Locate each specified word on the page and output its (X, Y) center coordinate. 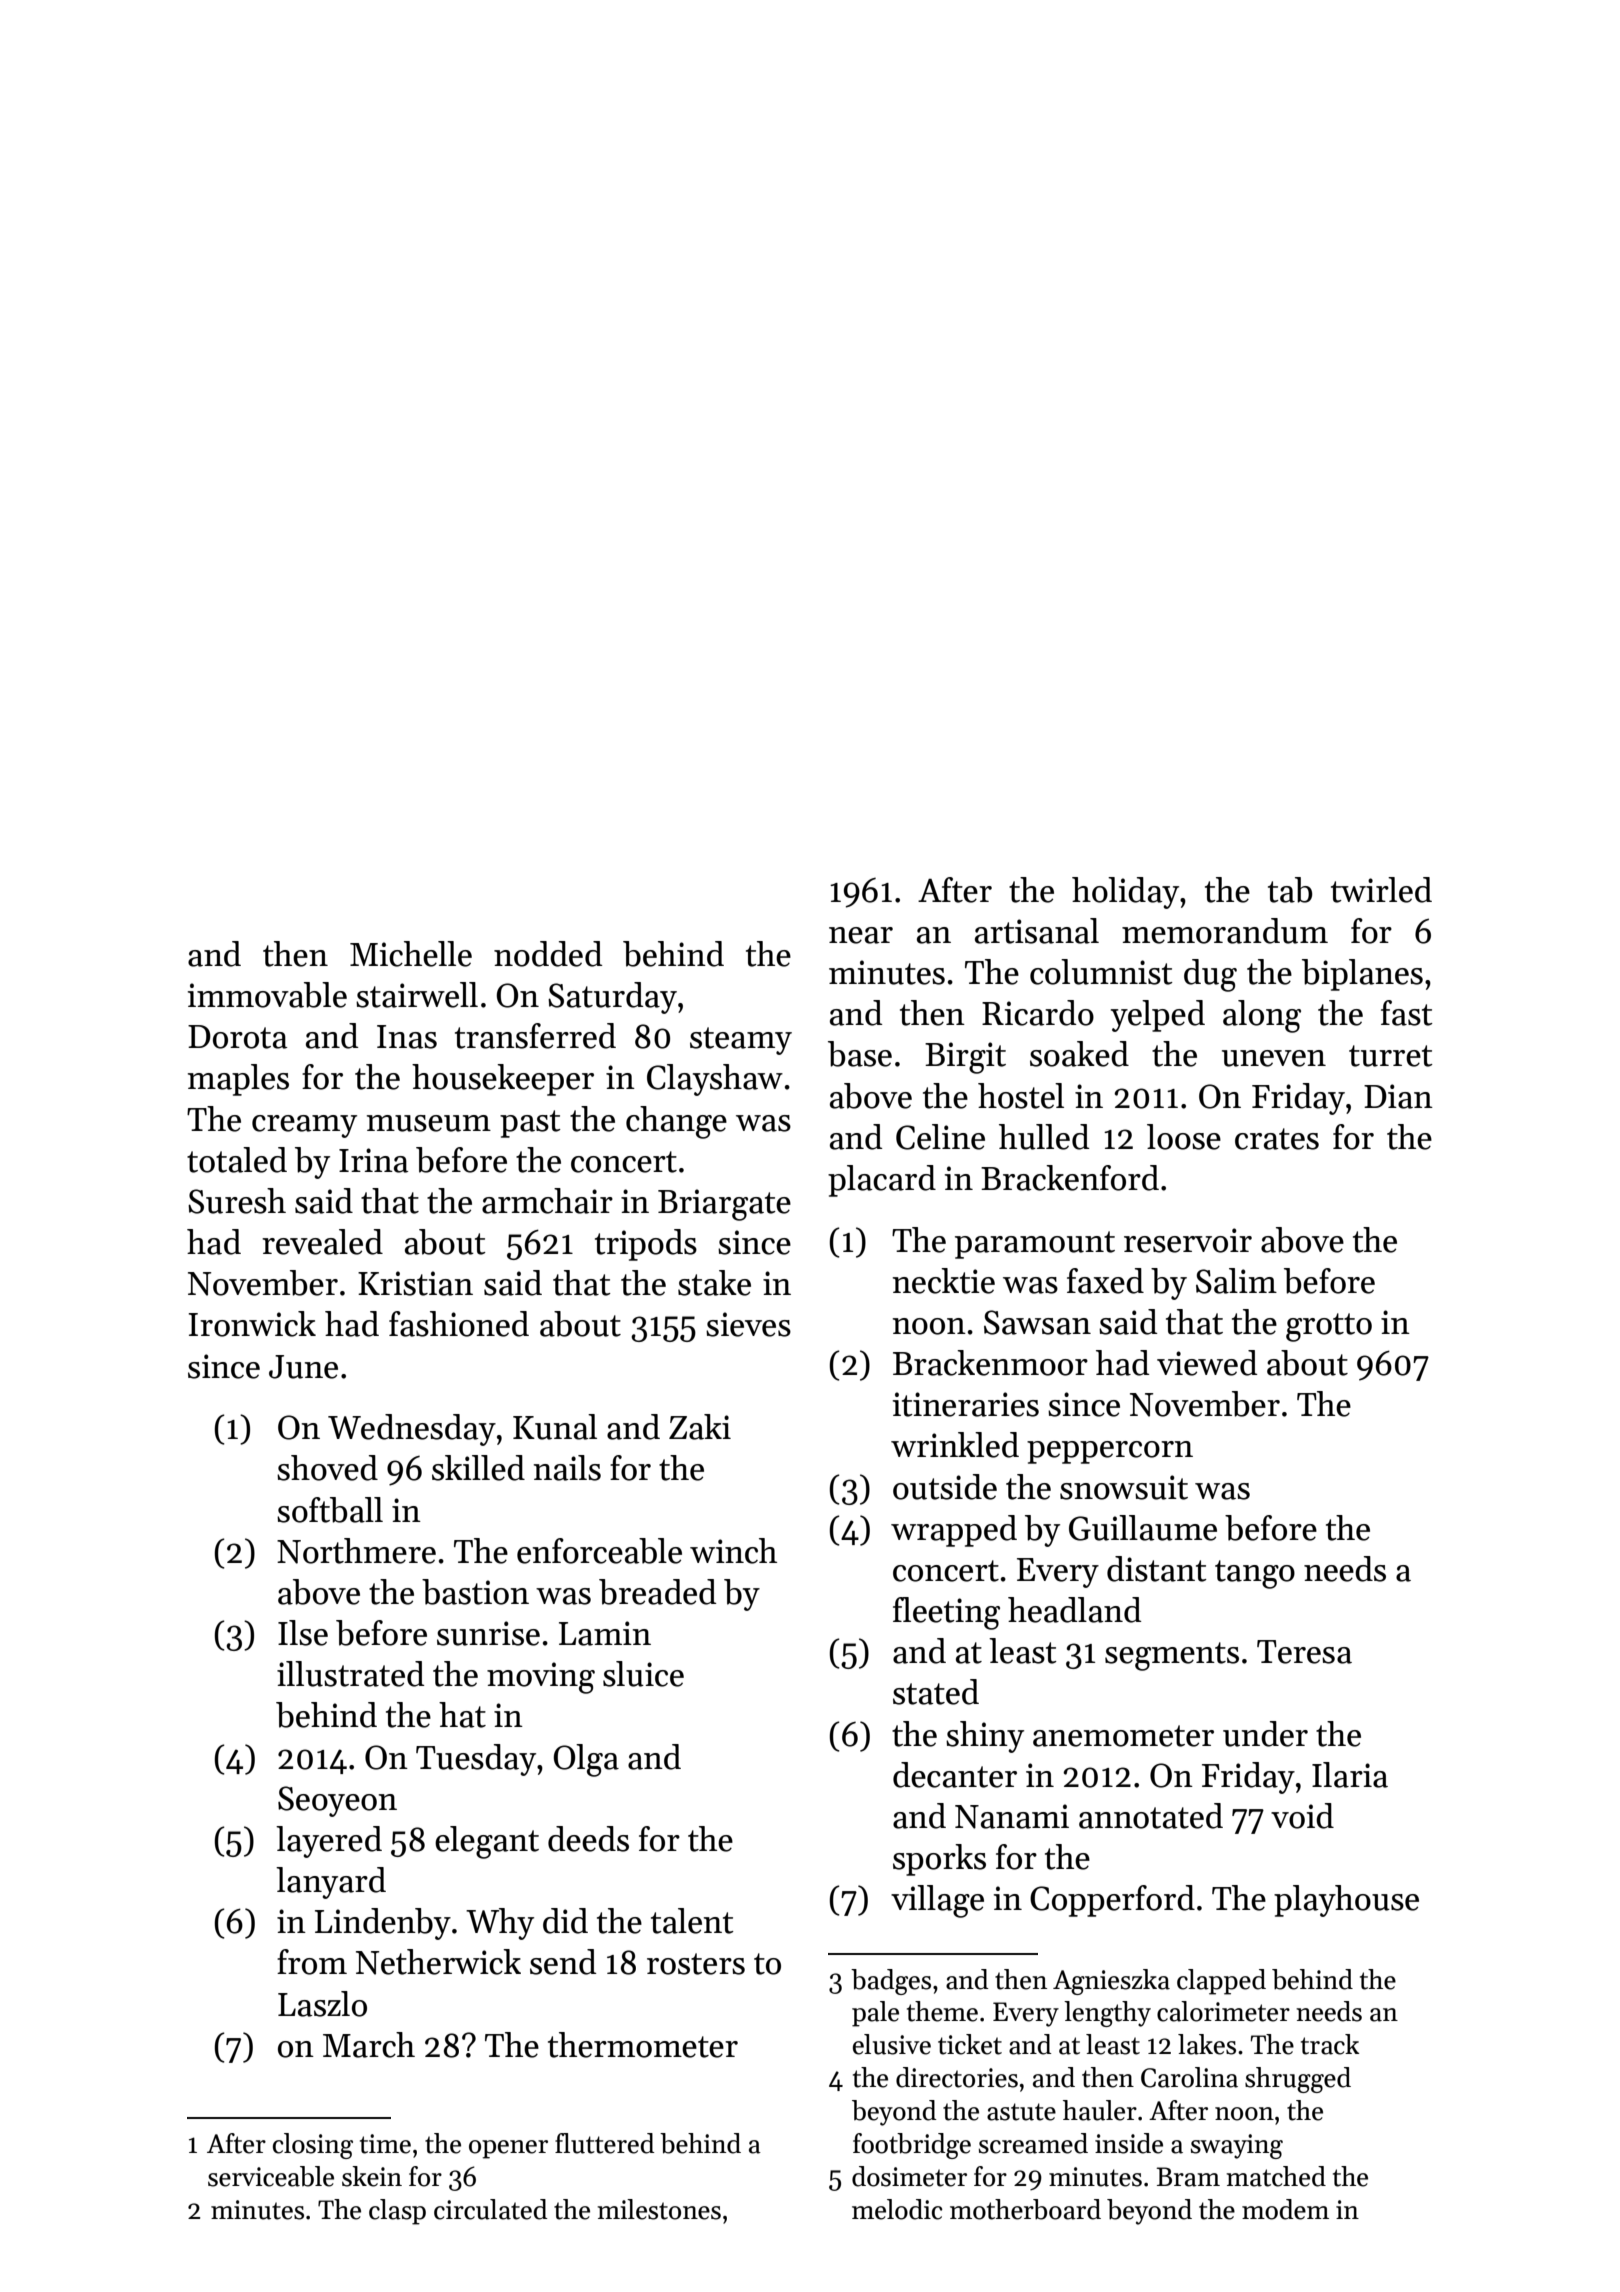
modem (1285, 2209)
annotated (1151, 1816)
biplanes (1362, 975)
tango (1255, 1574)
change (676, 1122)
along (1262, 1016)
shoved (327, 1468)
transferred (535, 1036)
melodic (897, 2209)
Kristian (415, 1283)
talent (692, 1921)
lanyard (331, 1883)
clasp (397, 2212)
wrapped (954, 1531)
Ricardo (1038, 1013)
